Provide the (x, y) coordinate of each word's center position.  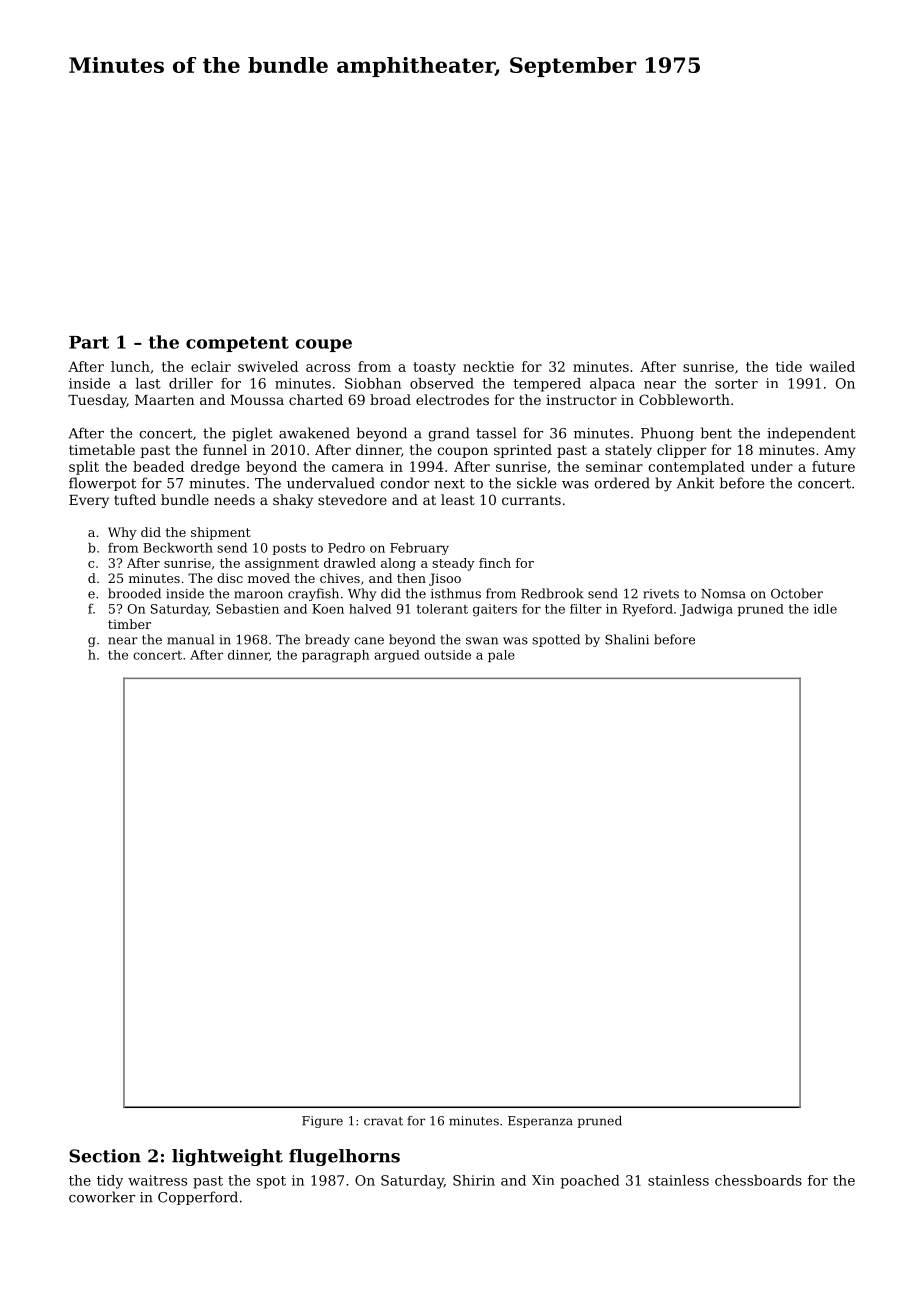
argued (397, 656)
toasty (434, 368)
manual (190, 639)
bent (716, 433)
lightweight (227, 1157)
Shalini (627, 639)
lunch (130, 366)
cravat (383, 1121)
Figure (322, 1122)
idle (825, 609)
